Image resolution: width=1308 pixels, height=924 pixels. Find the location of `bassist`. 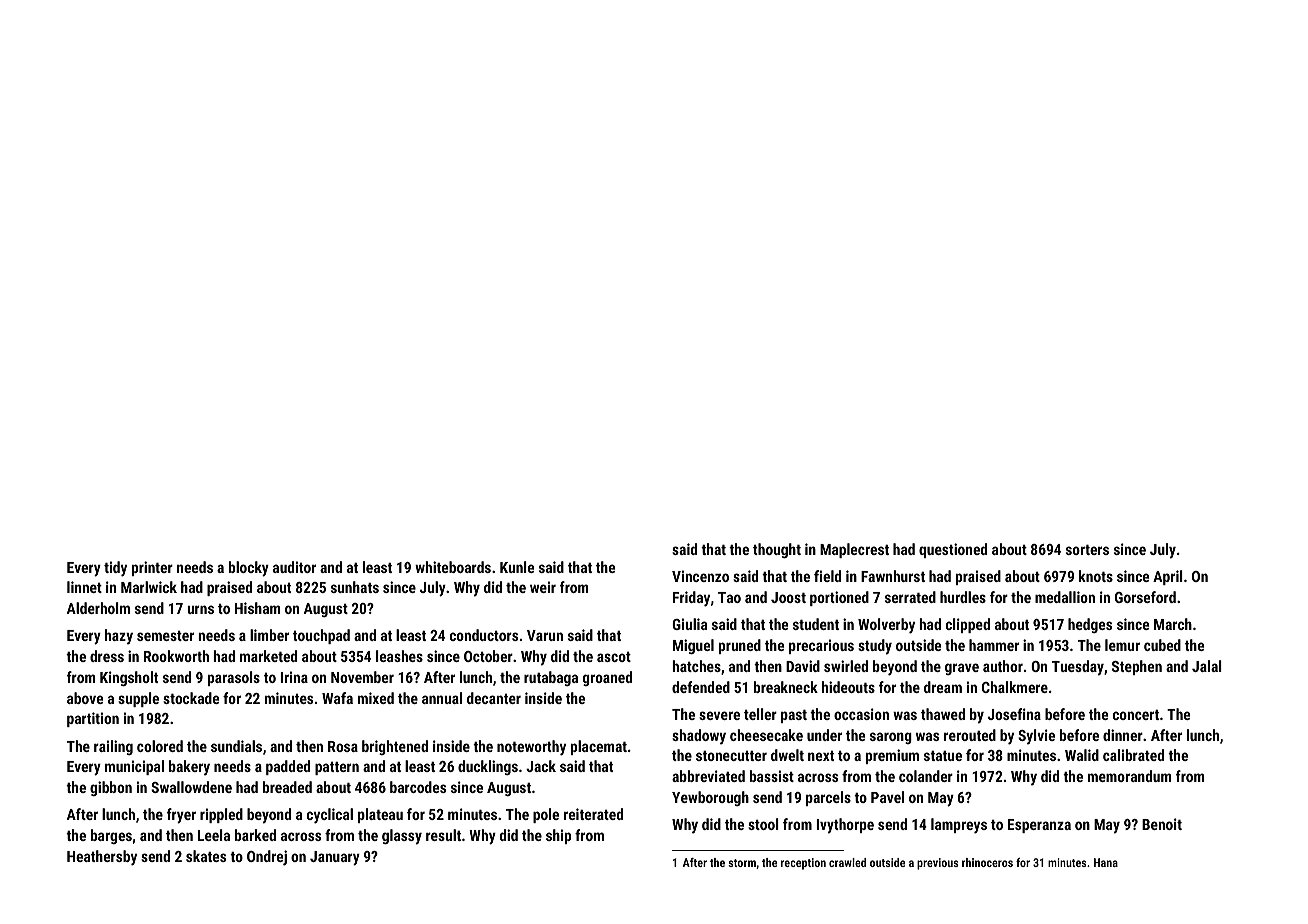

bassist is located at coordinates (772, 776).
